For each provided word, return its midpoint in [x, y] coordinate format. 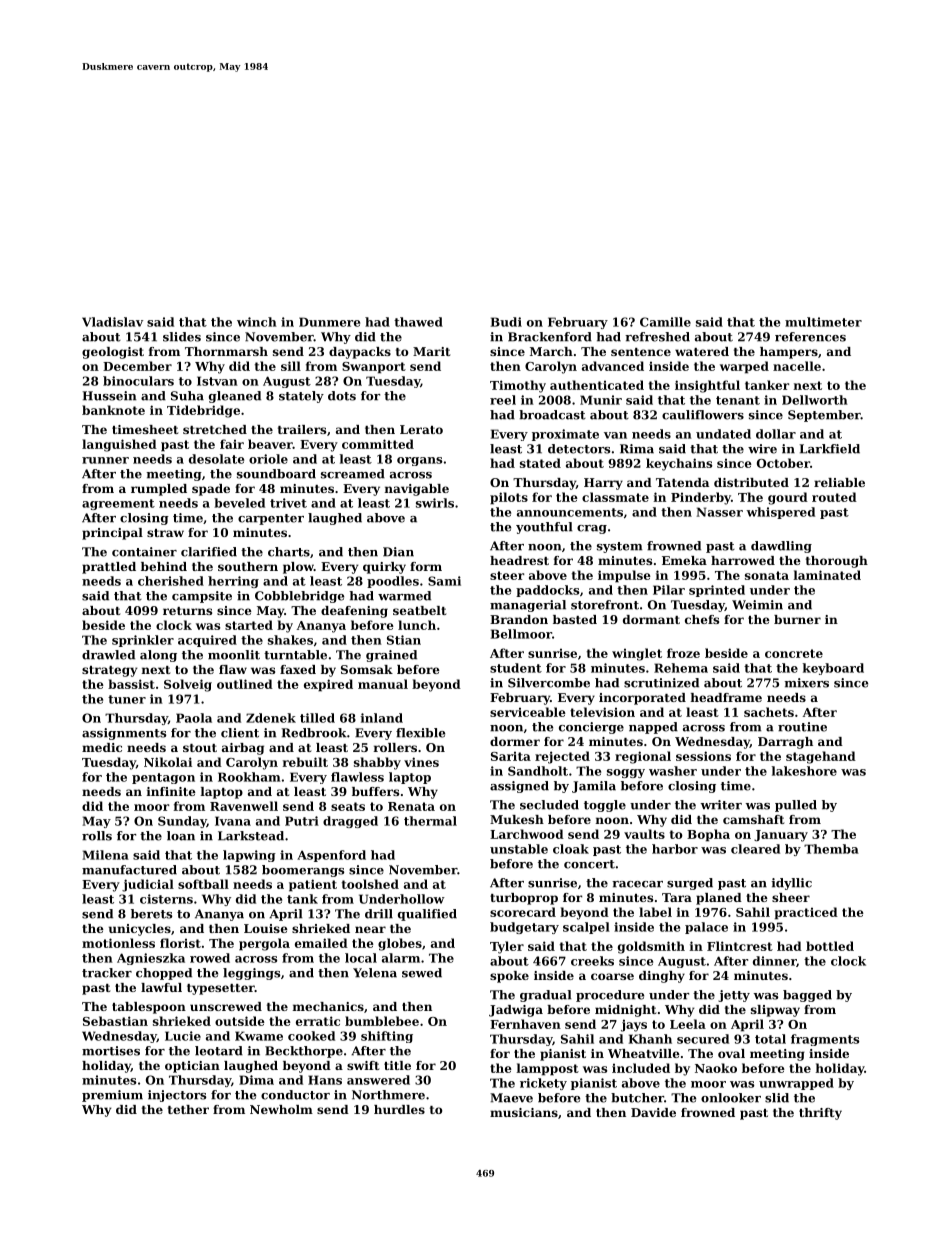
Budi [506, 322]
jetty [734, 996]
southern [248, 566]
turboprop [524, 899]
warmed [404, 596]
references [810, 337]
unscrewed [226, 1006]
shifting [387, 1037]
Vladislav [112, 322]
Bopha [708, 835]
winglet [637, 654]
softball [203, 884]
